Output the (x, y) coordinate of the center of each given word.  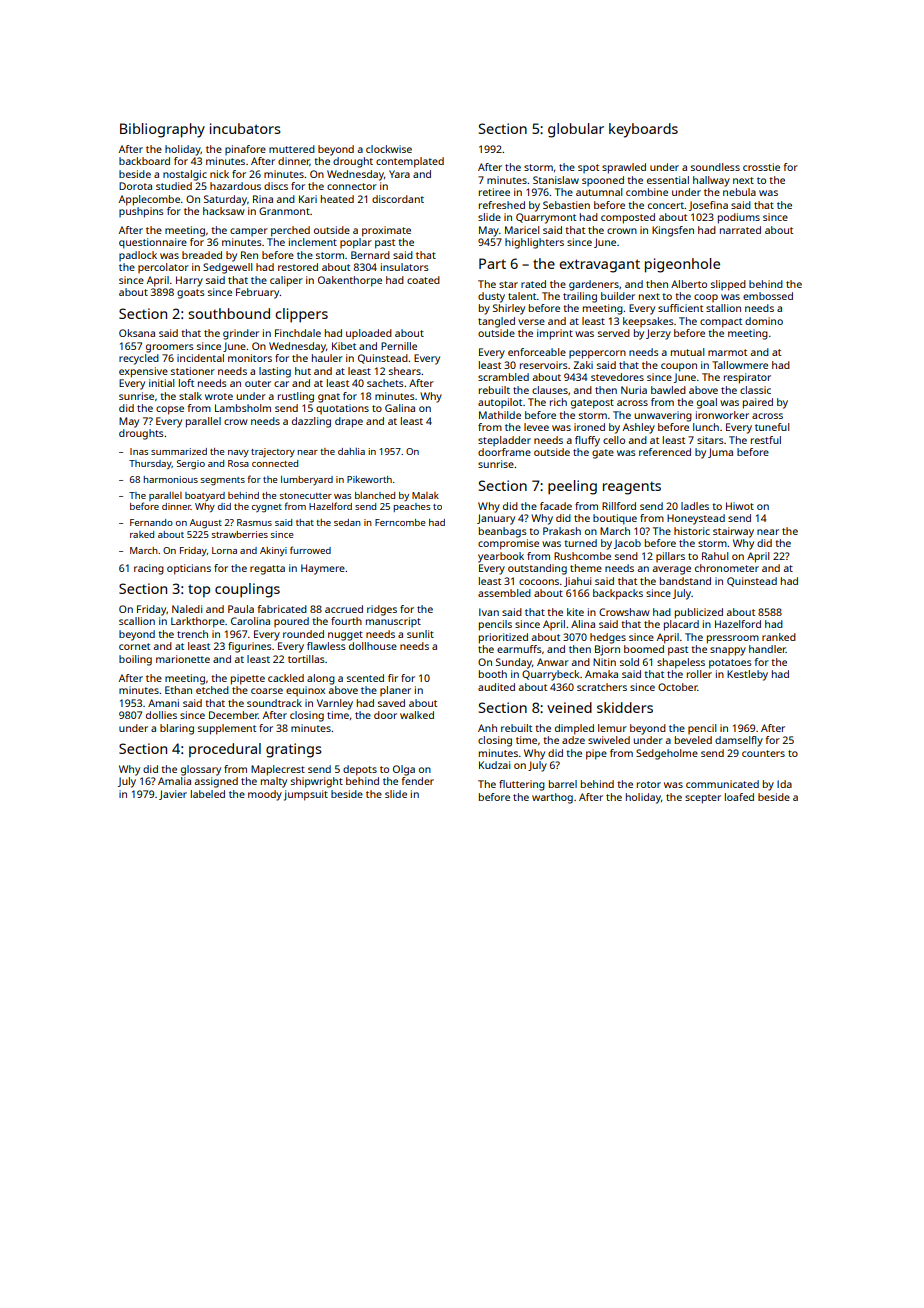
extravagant (599, 266)
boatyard (205, 496)
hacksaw (223, 211)
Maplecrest (278, 770)
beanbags (503, 532)
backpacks (618, 594)
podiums (739, 218)
